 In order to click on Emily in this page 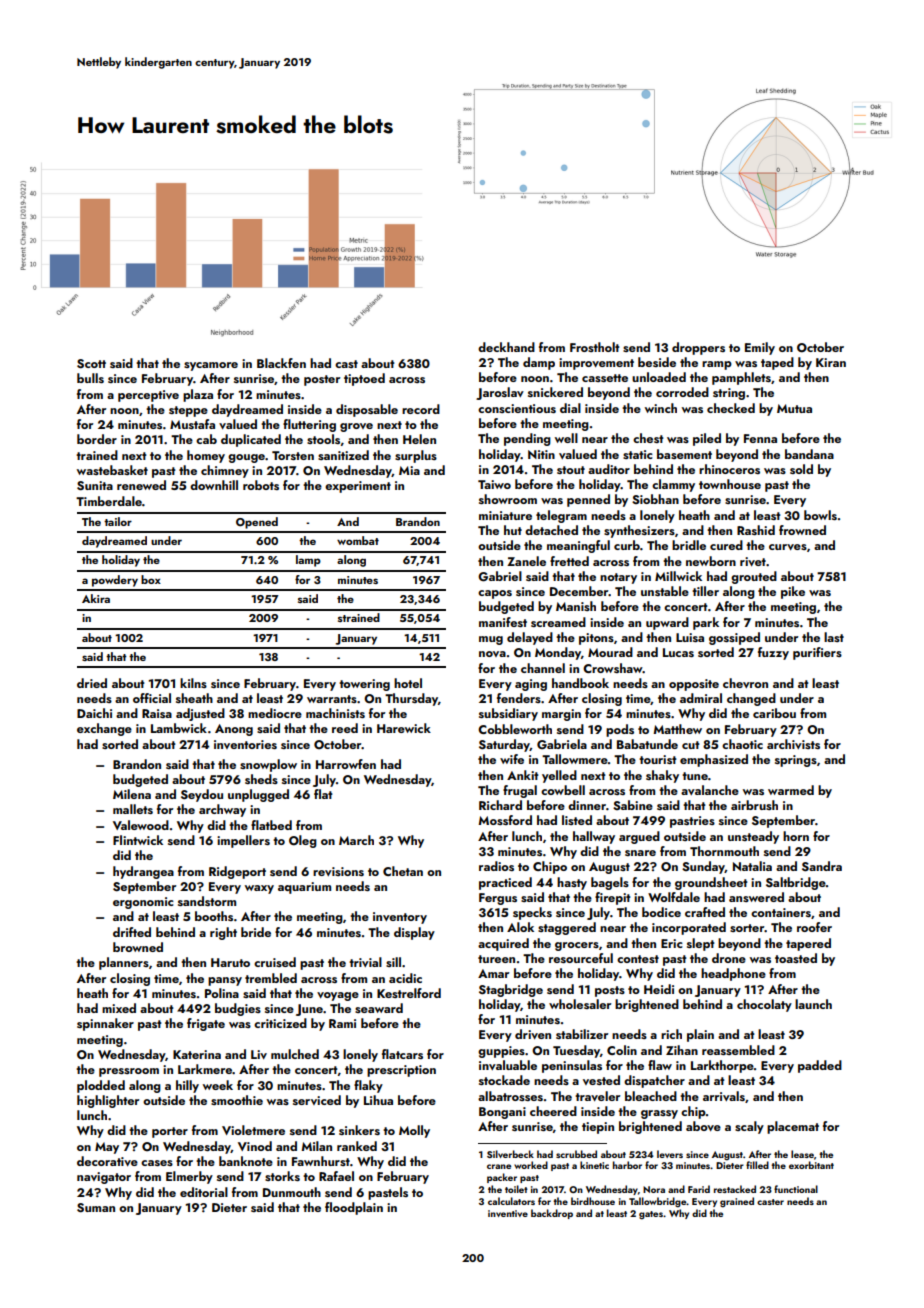, I will do `click(760, 348)`.
